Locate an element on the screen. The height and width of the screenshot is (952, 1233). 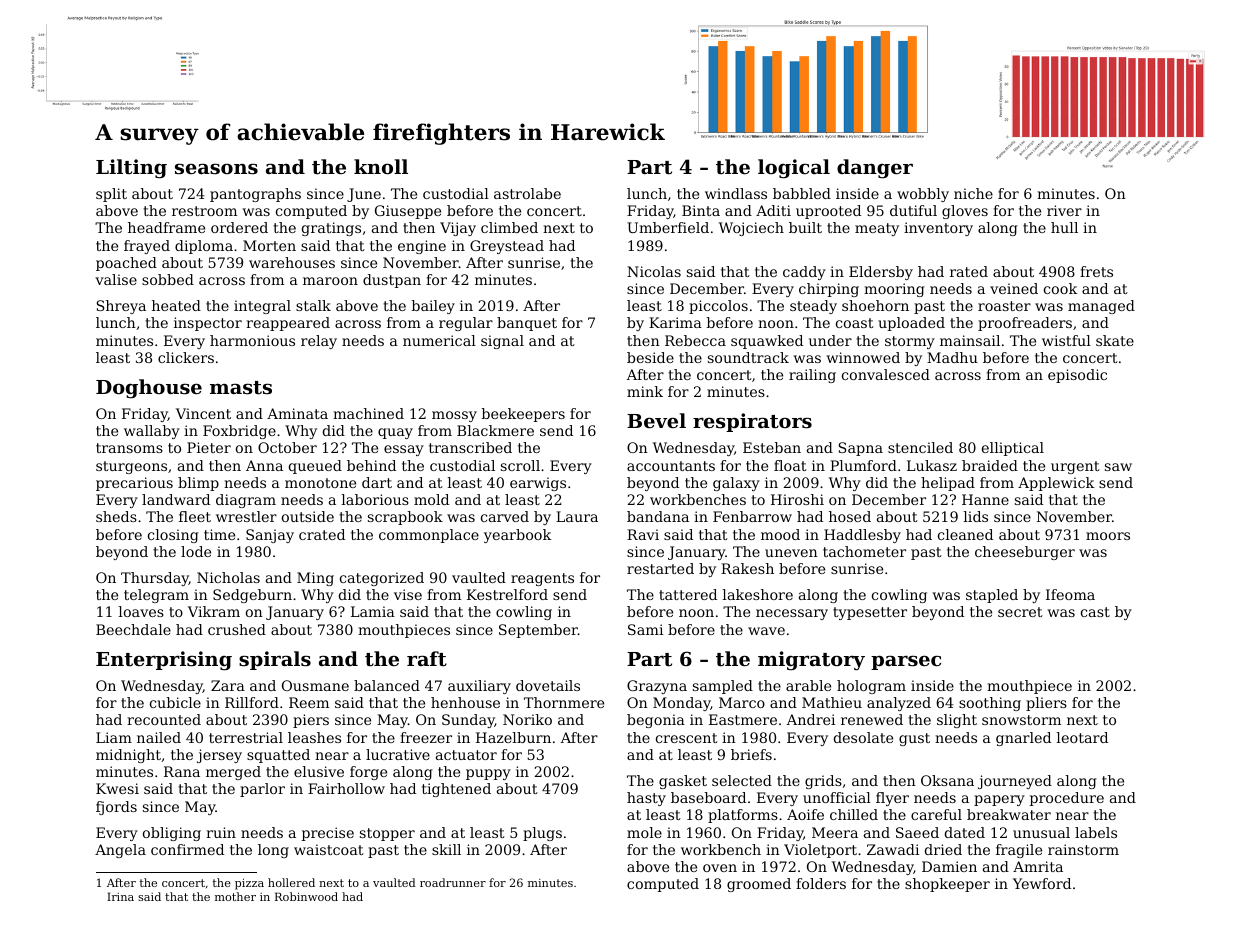
Robinwood is located at coordinates (306, 896).
